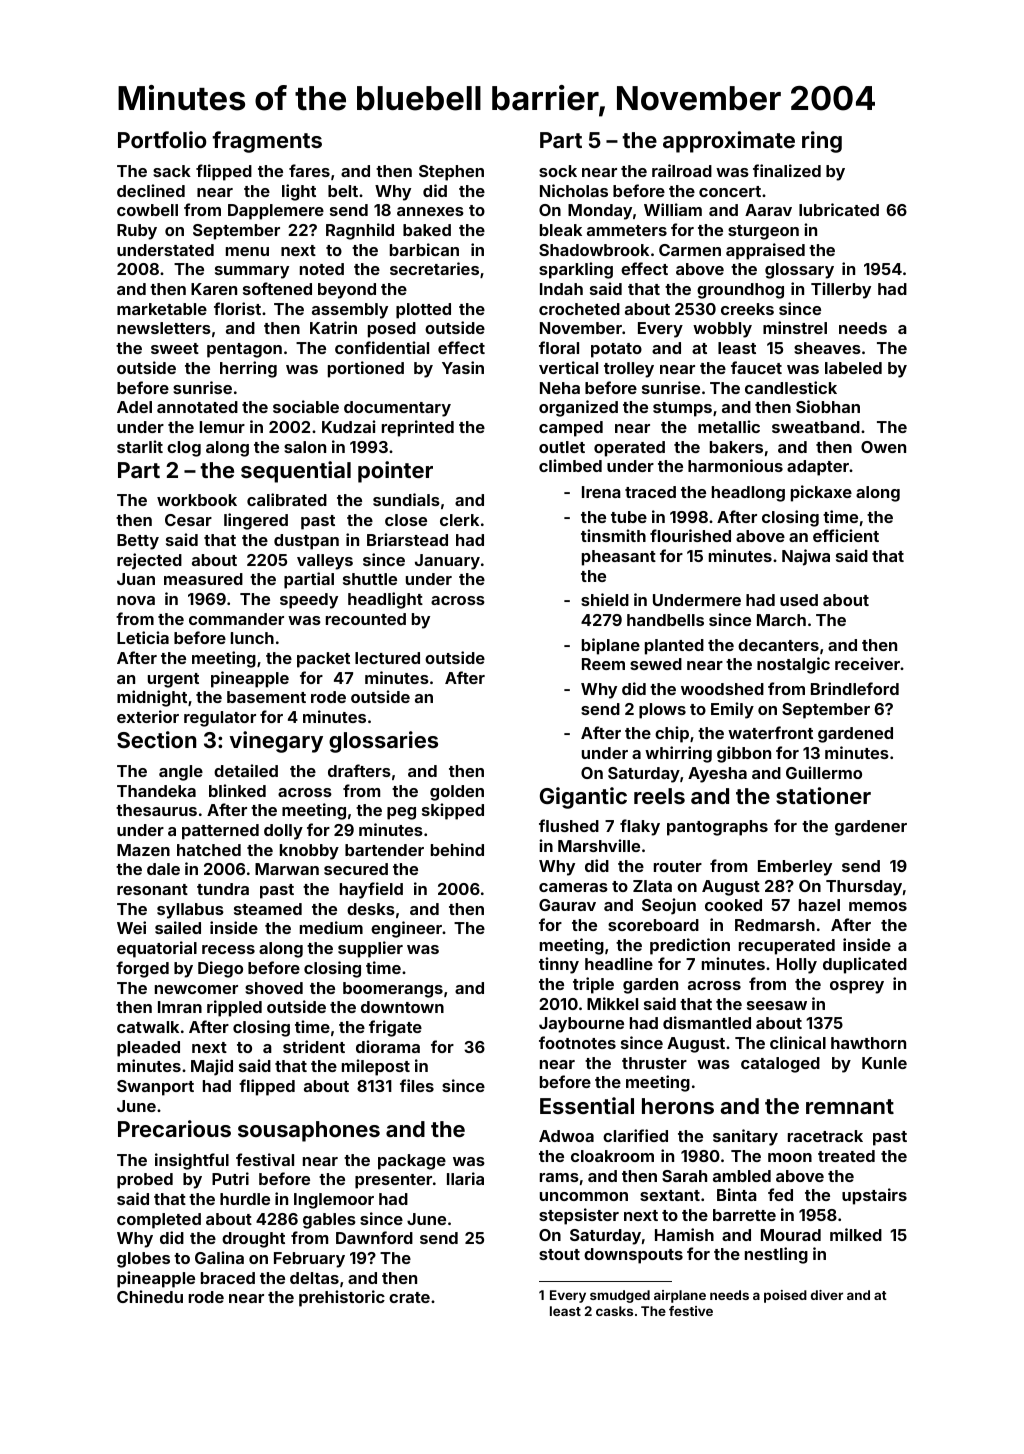 The image size is (1024, 1454). Describe the element at coordinates (267, 142) in the screenshot. I see `fragments` at that location.
